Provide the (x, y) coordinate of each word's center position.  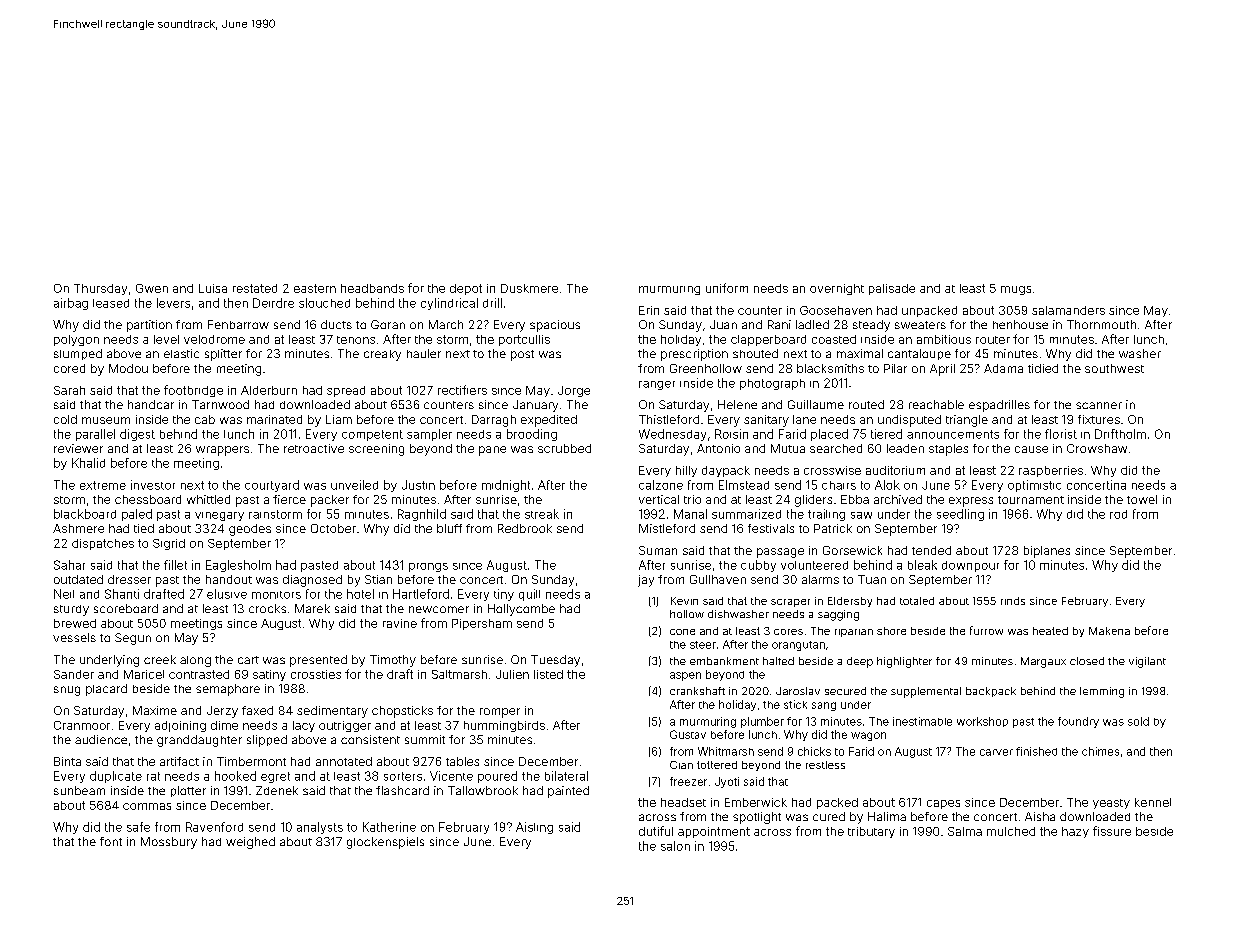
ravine (400, 623)
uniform (727, 288)
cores (788, 632)
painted (568, 792)
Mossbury (169, 843)
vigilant (1147, 662)
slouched (324, 303)
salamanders (1068, 310)
